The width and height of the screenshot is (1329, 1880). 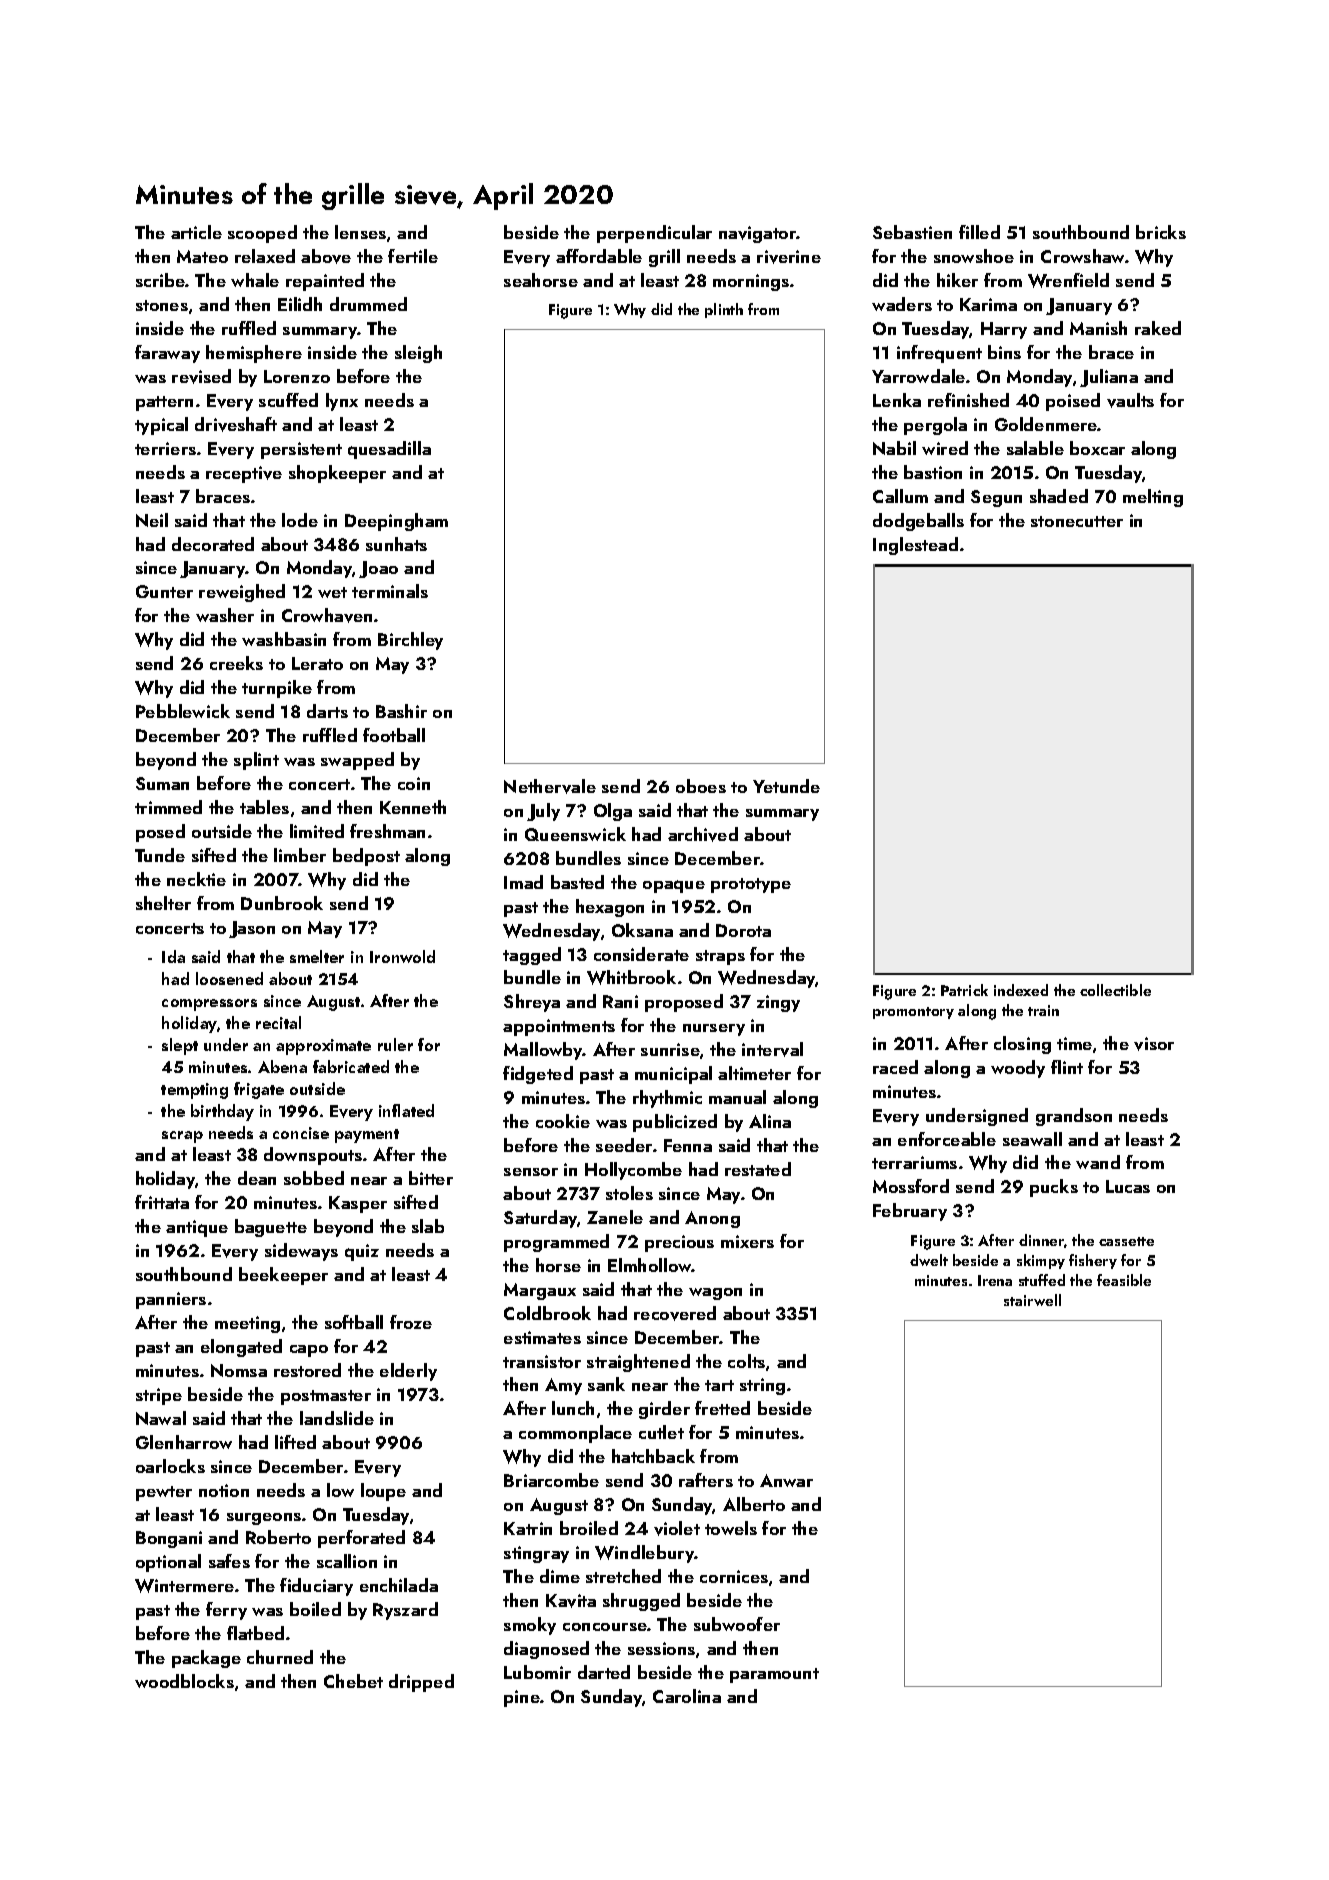 What do you see at coordinates (929, 1260) in the screenshot?
I see `dwelt` at bounding box center [929, 1260].
